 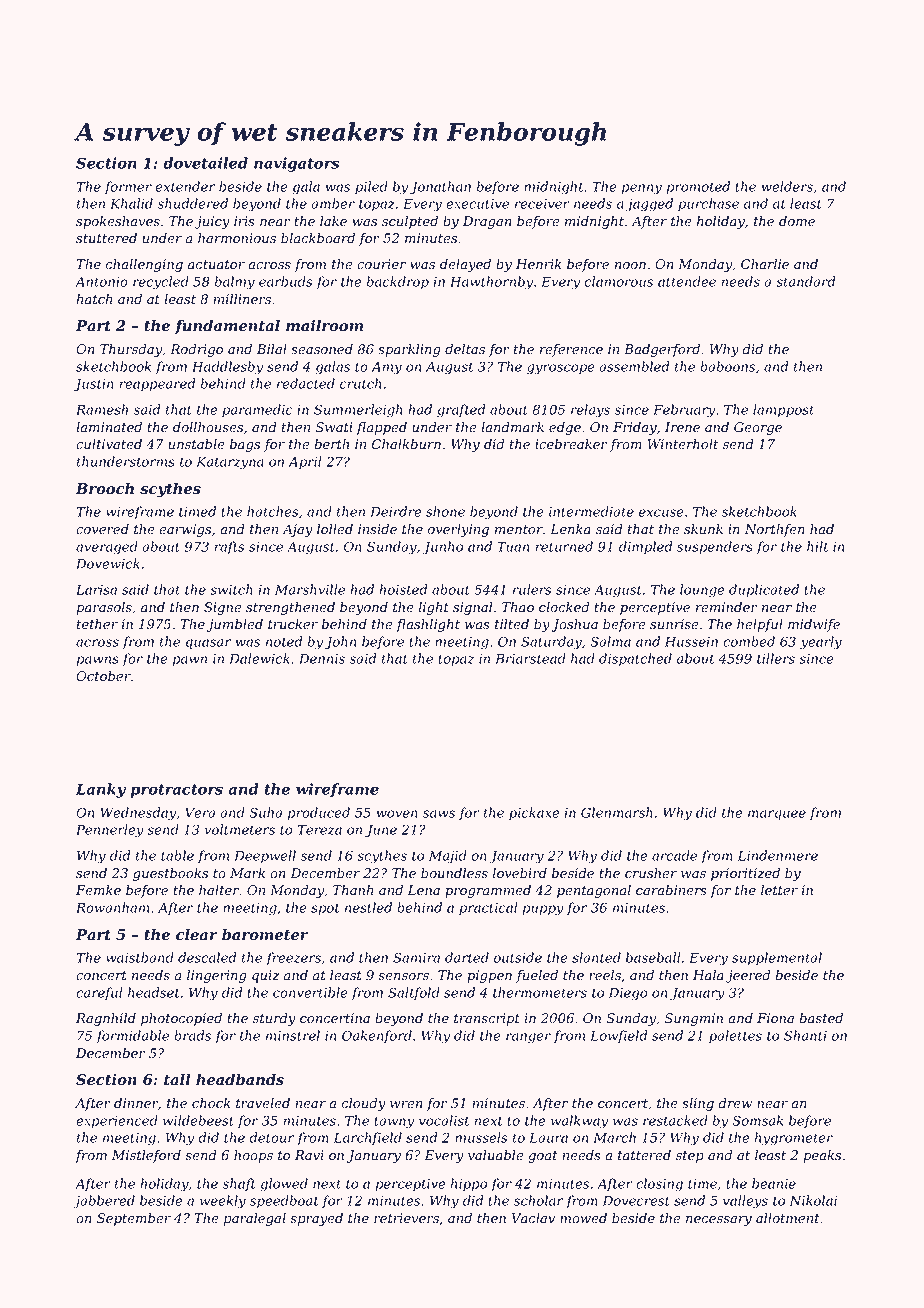 I want to click on stuttered, so click(x=106, y=238).
